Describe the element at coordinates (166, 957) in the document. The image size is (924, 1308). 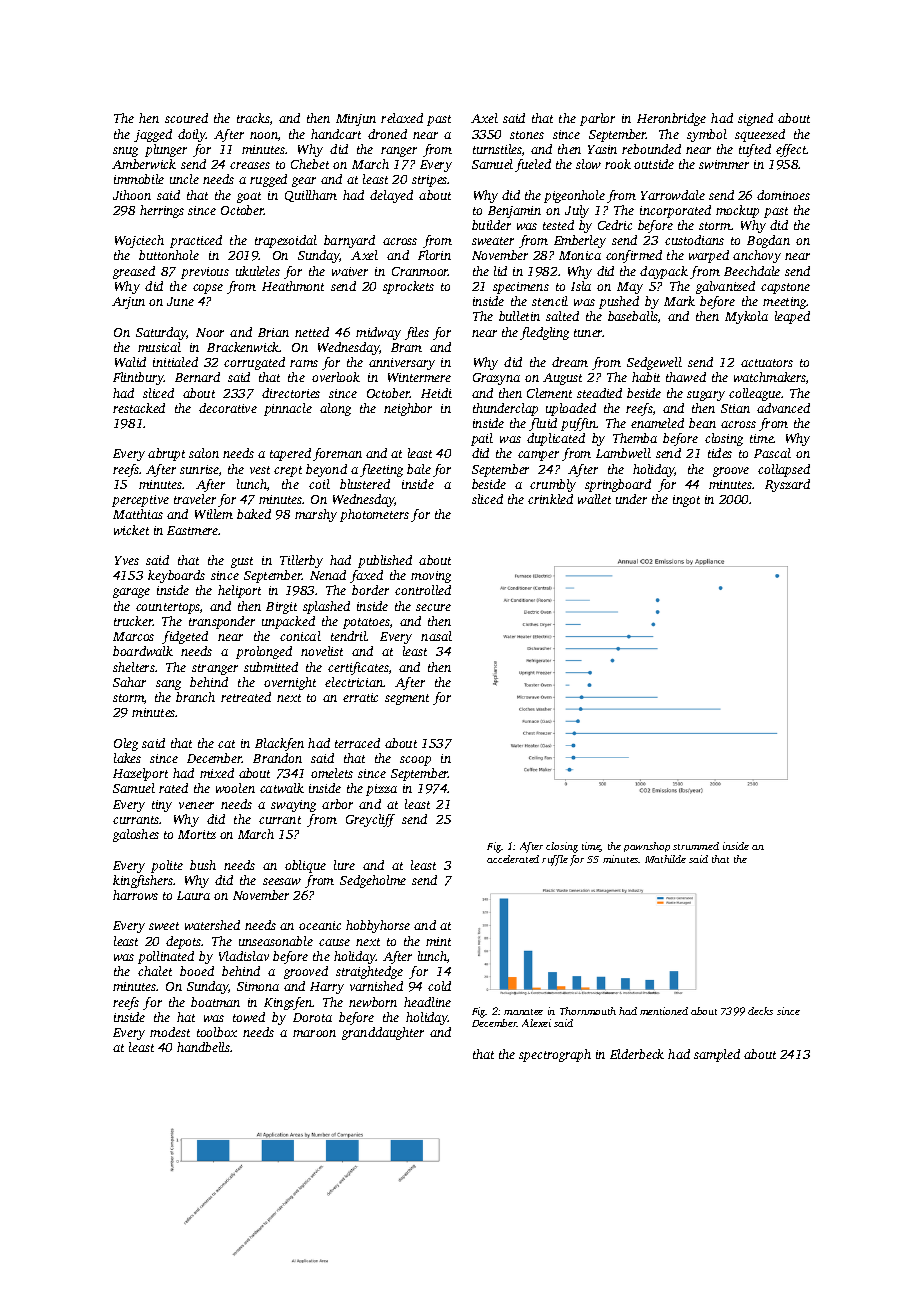
I see `pollinated` at that location.
